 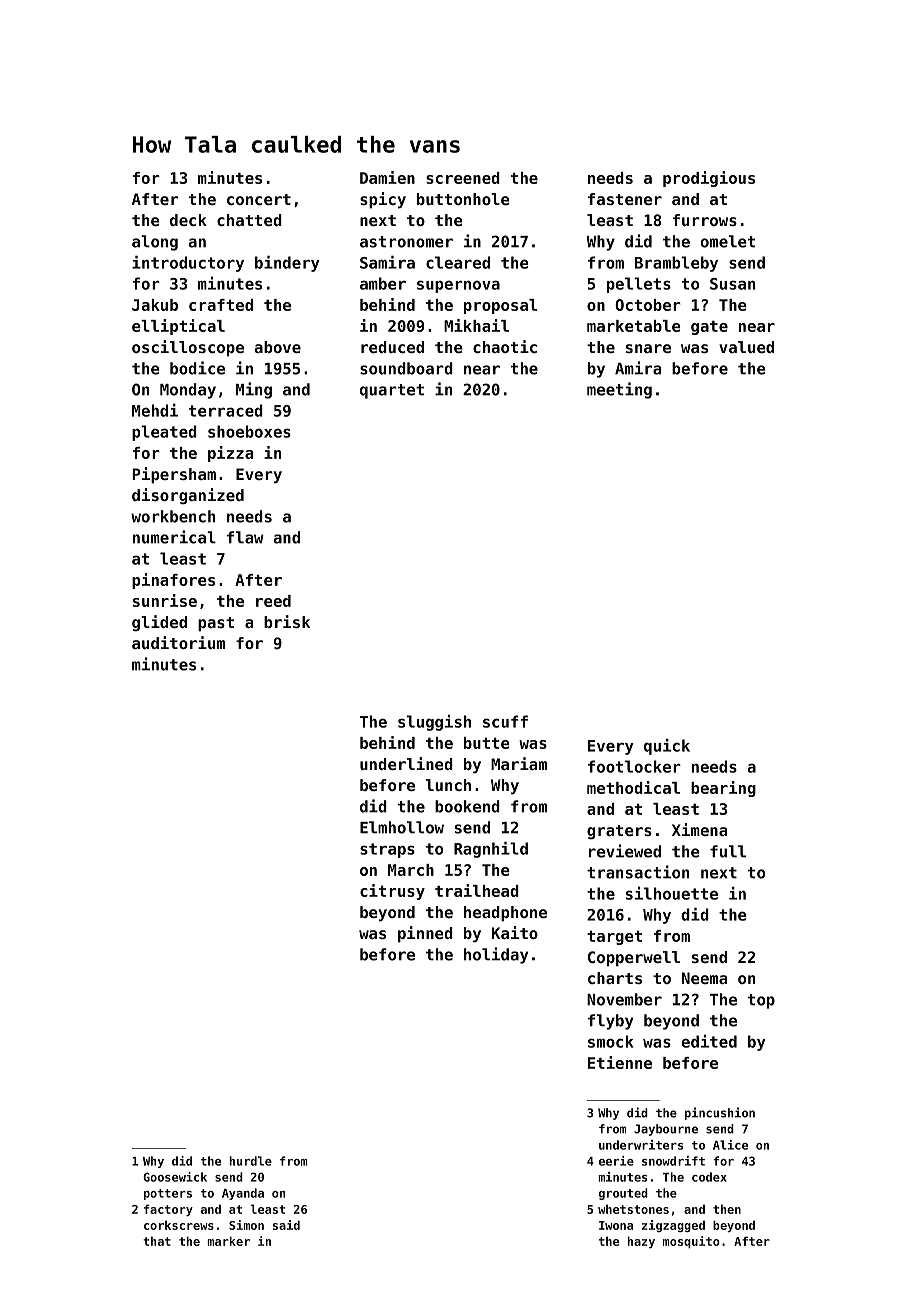 I want to click on brisk, so click(x=287, y=621).
